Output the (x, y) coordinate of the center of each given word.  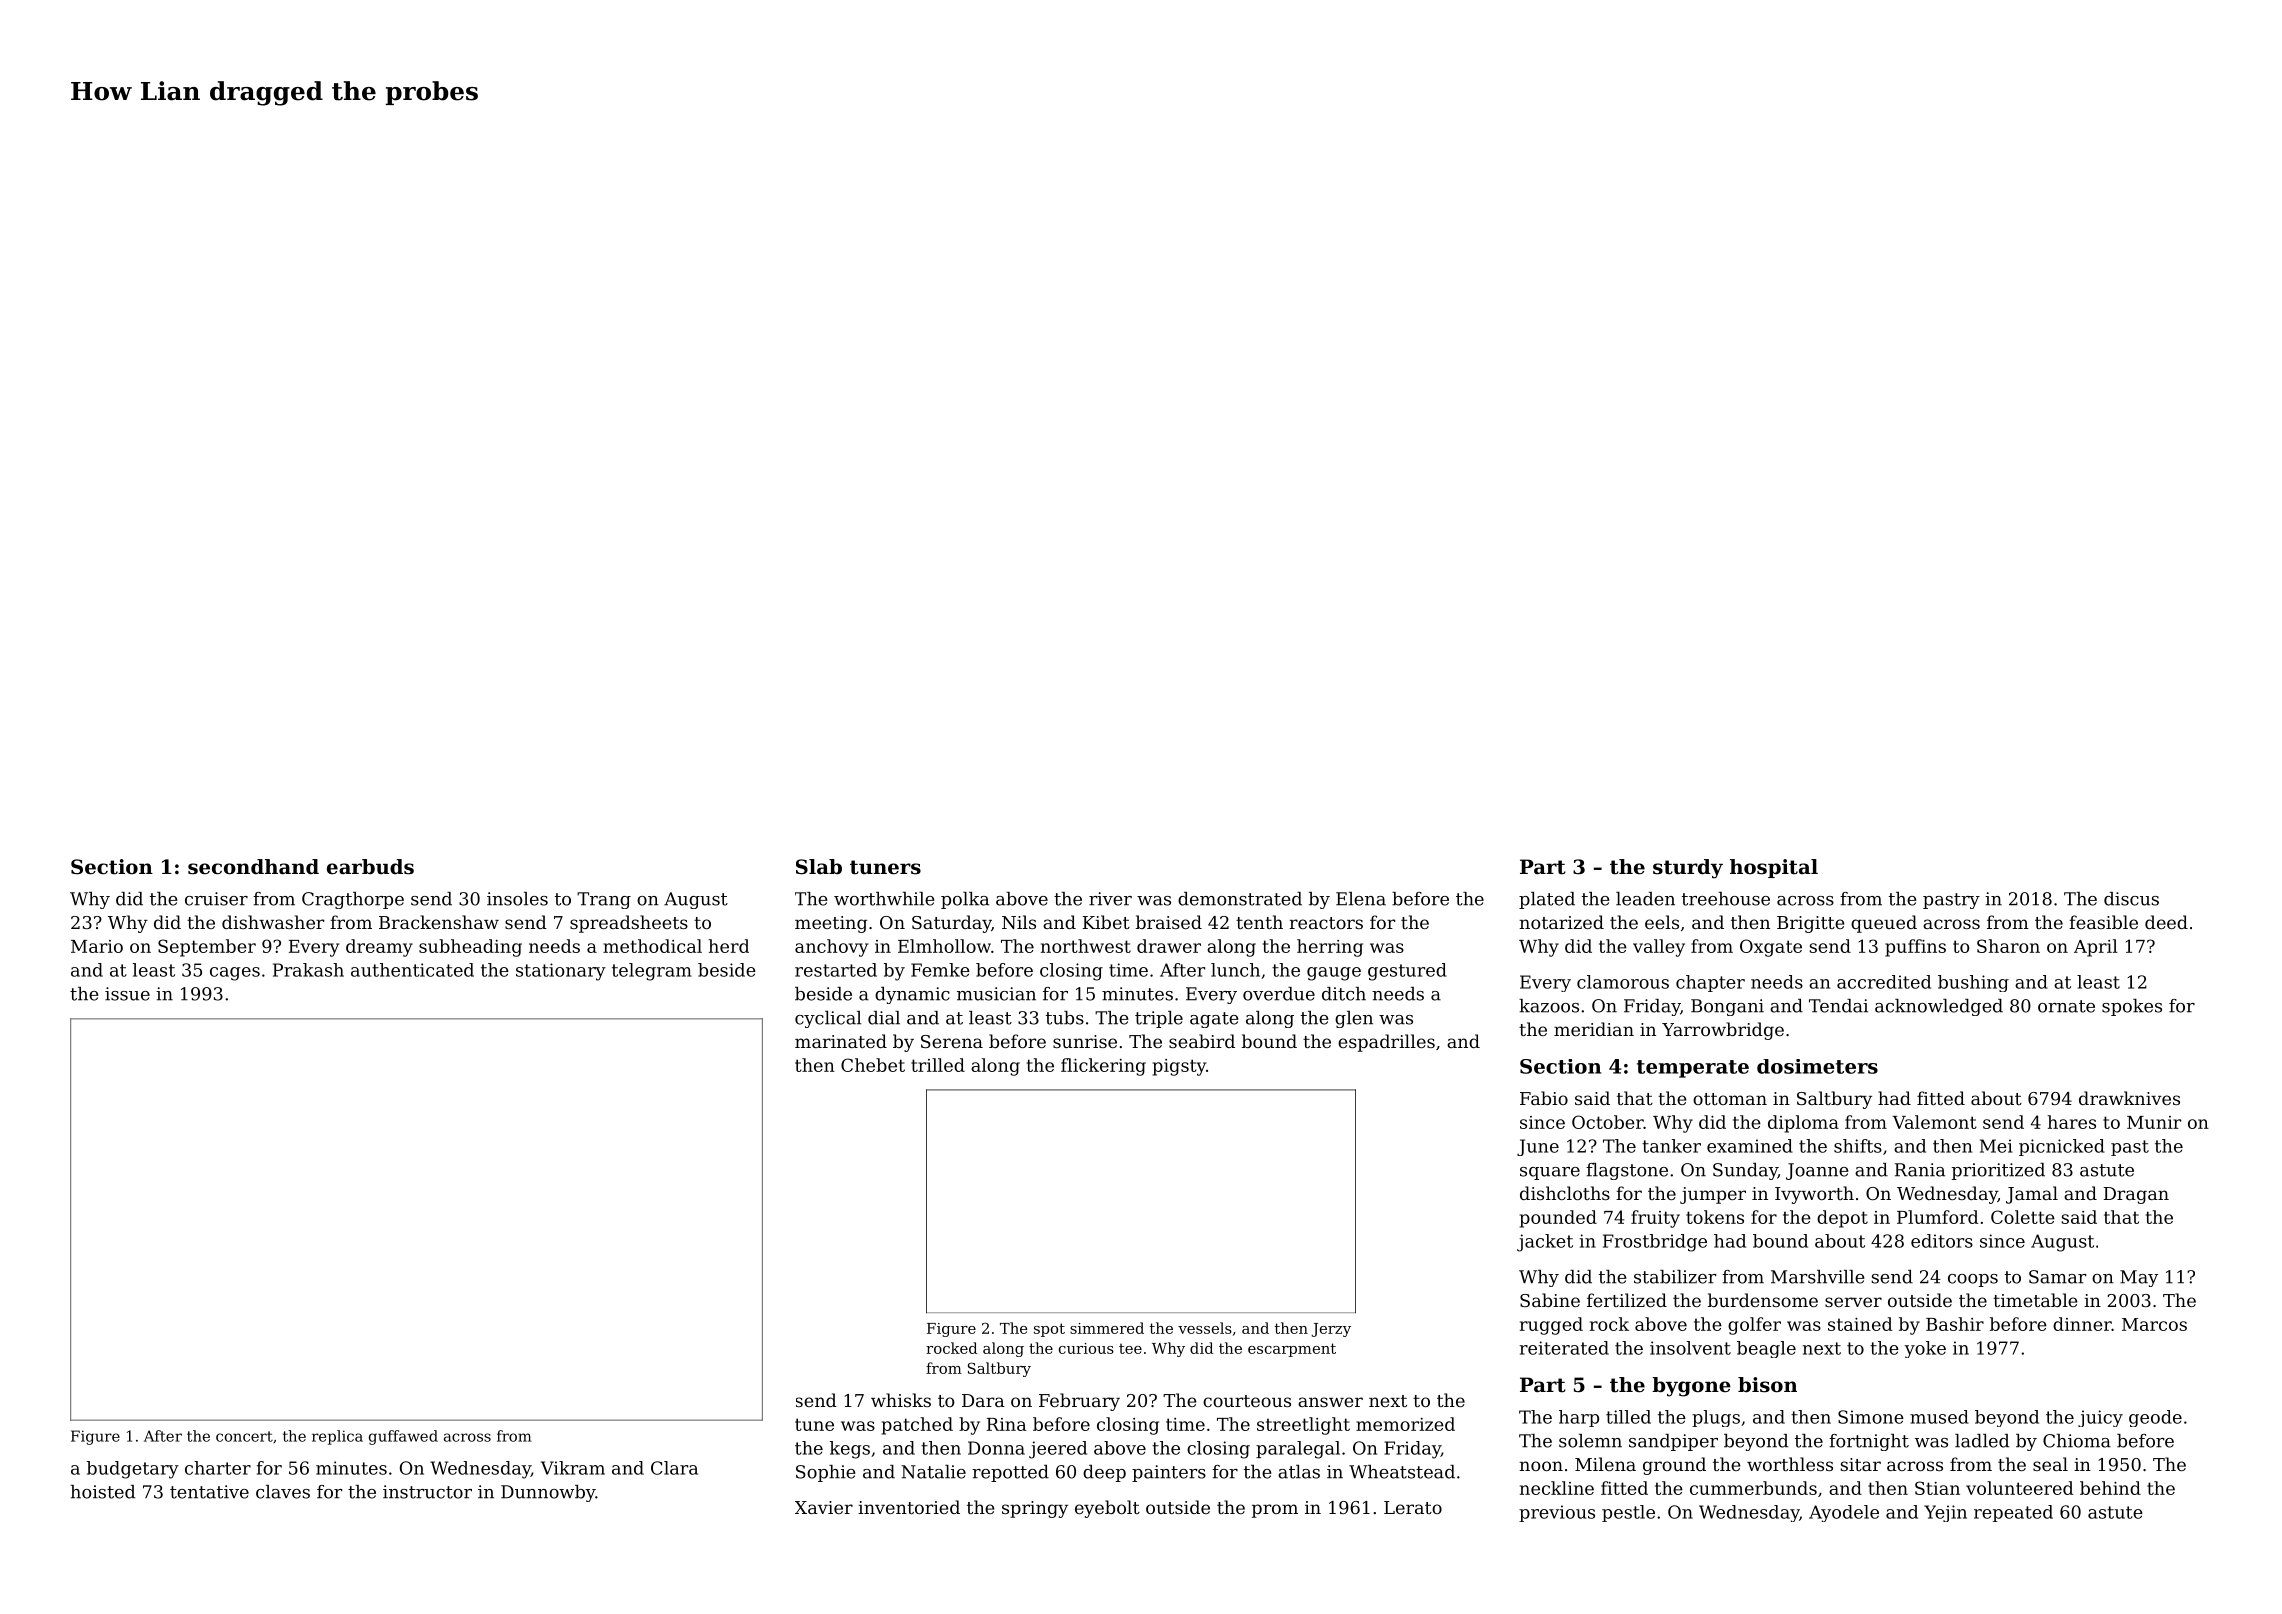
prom (1275, 1511)
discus (2131, 899)
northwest (1086, 946)
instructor (427, 1492)
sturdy (1688, 869)
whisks (901, 1400)
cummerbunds (1753, 1488)
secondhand (253, 867)
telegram (652, 972)
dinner (2082, 1324)
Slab (819, 867)
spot (1049, 1330)
